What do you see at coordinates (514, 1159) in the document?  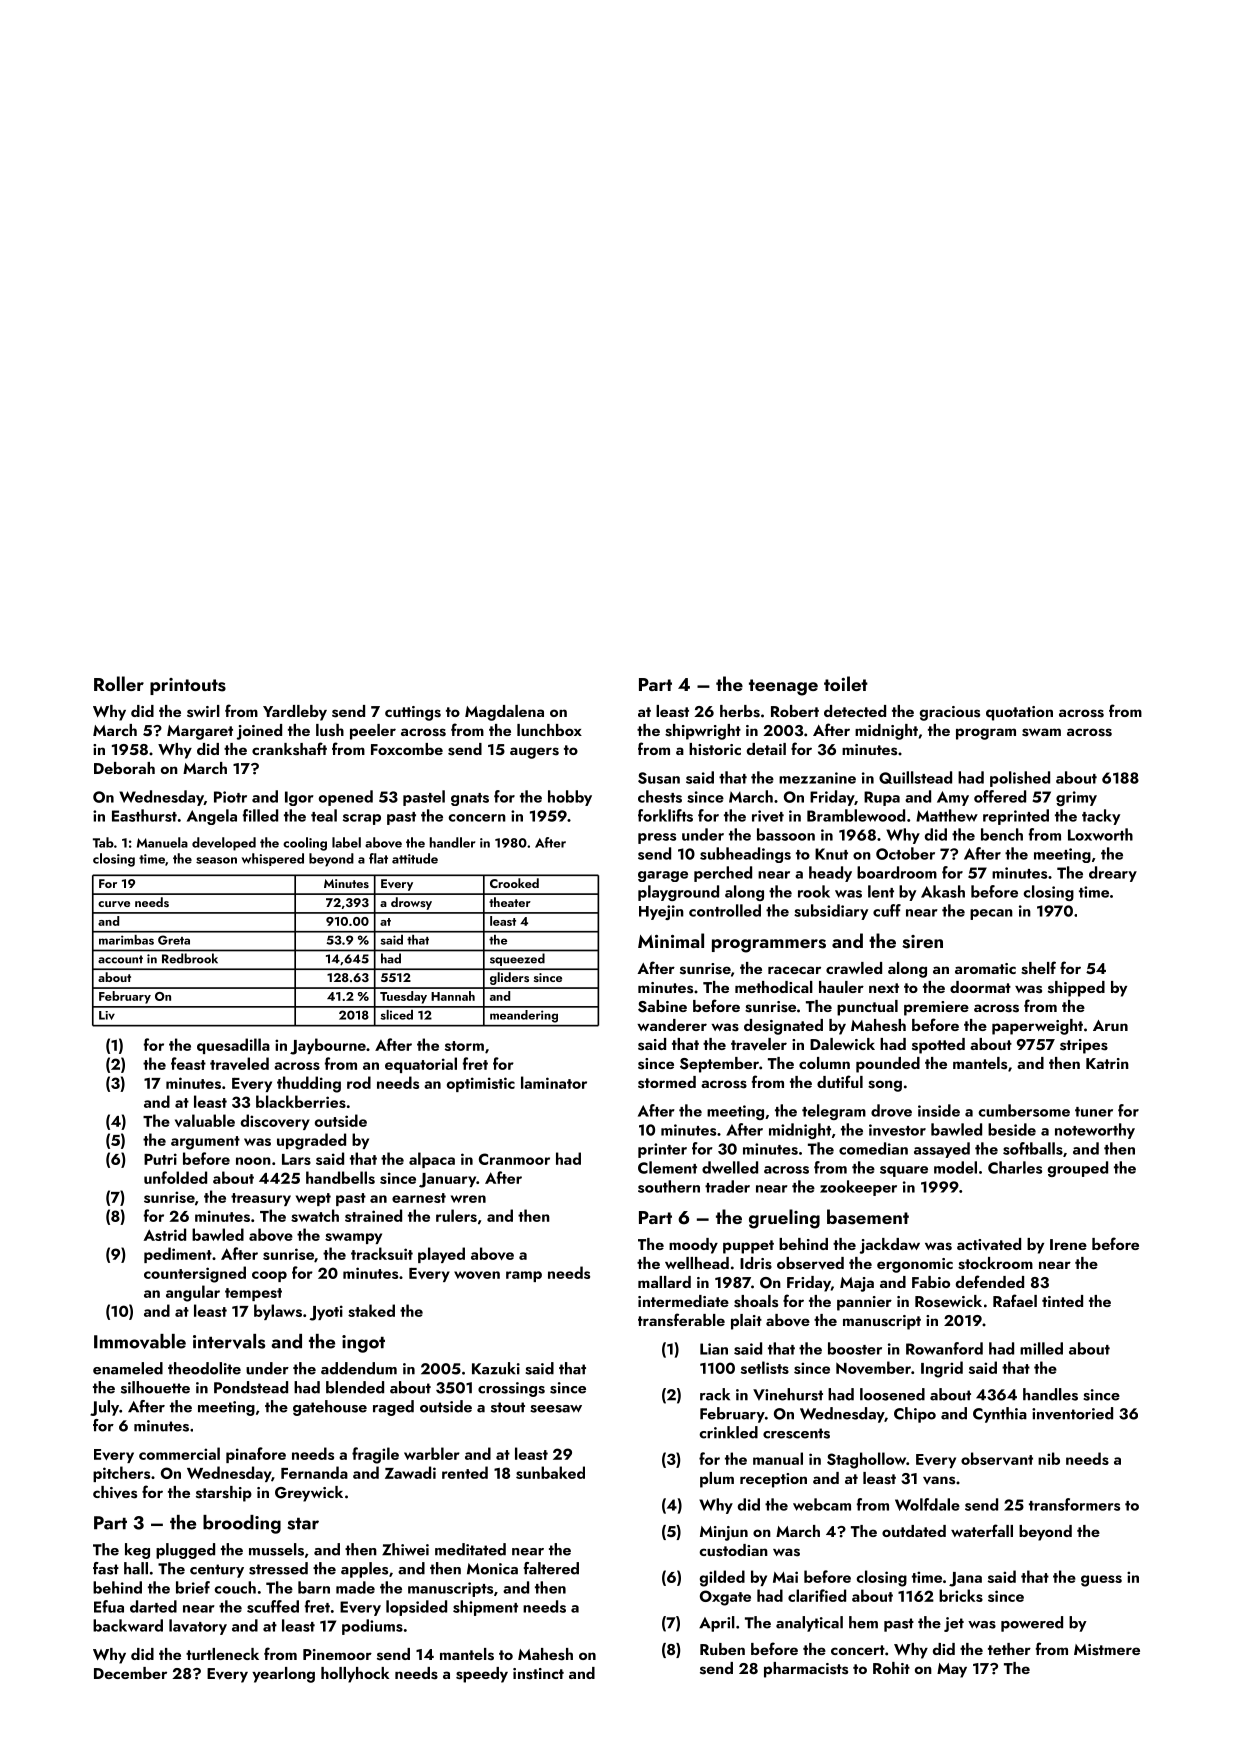 I see `Cranmoor` at bounding box center [514, 1159].
